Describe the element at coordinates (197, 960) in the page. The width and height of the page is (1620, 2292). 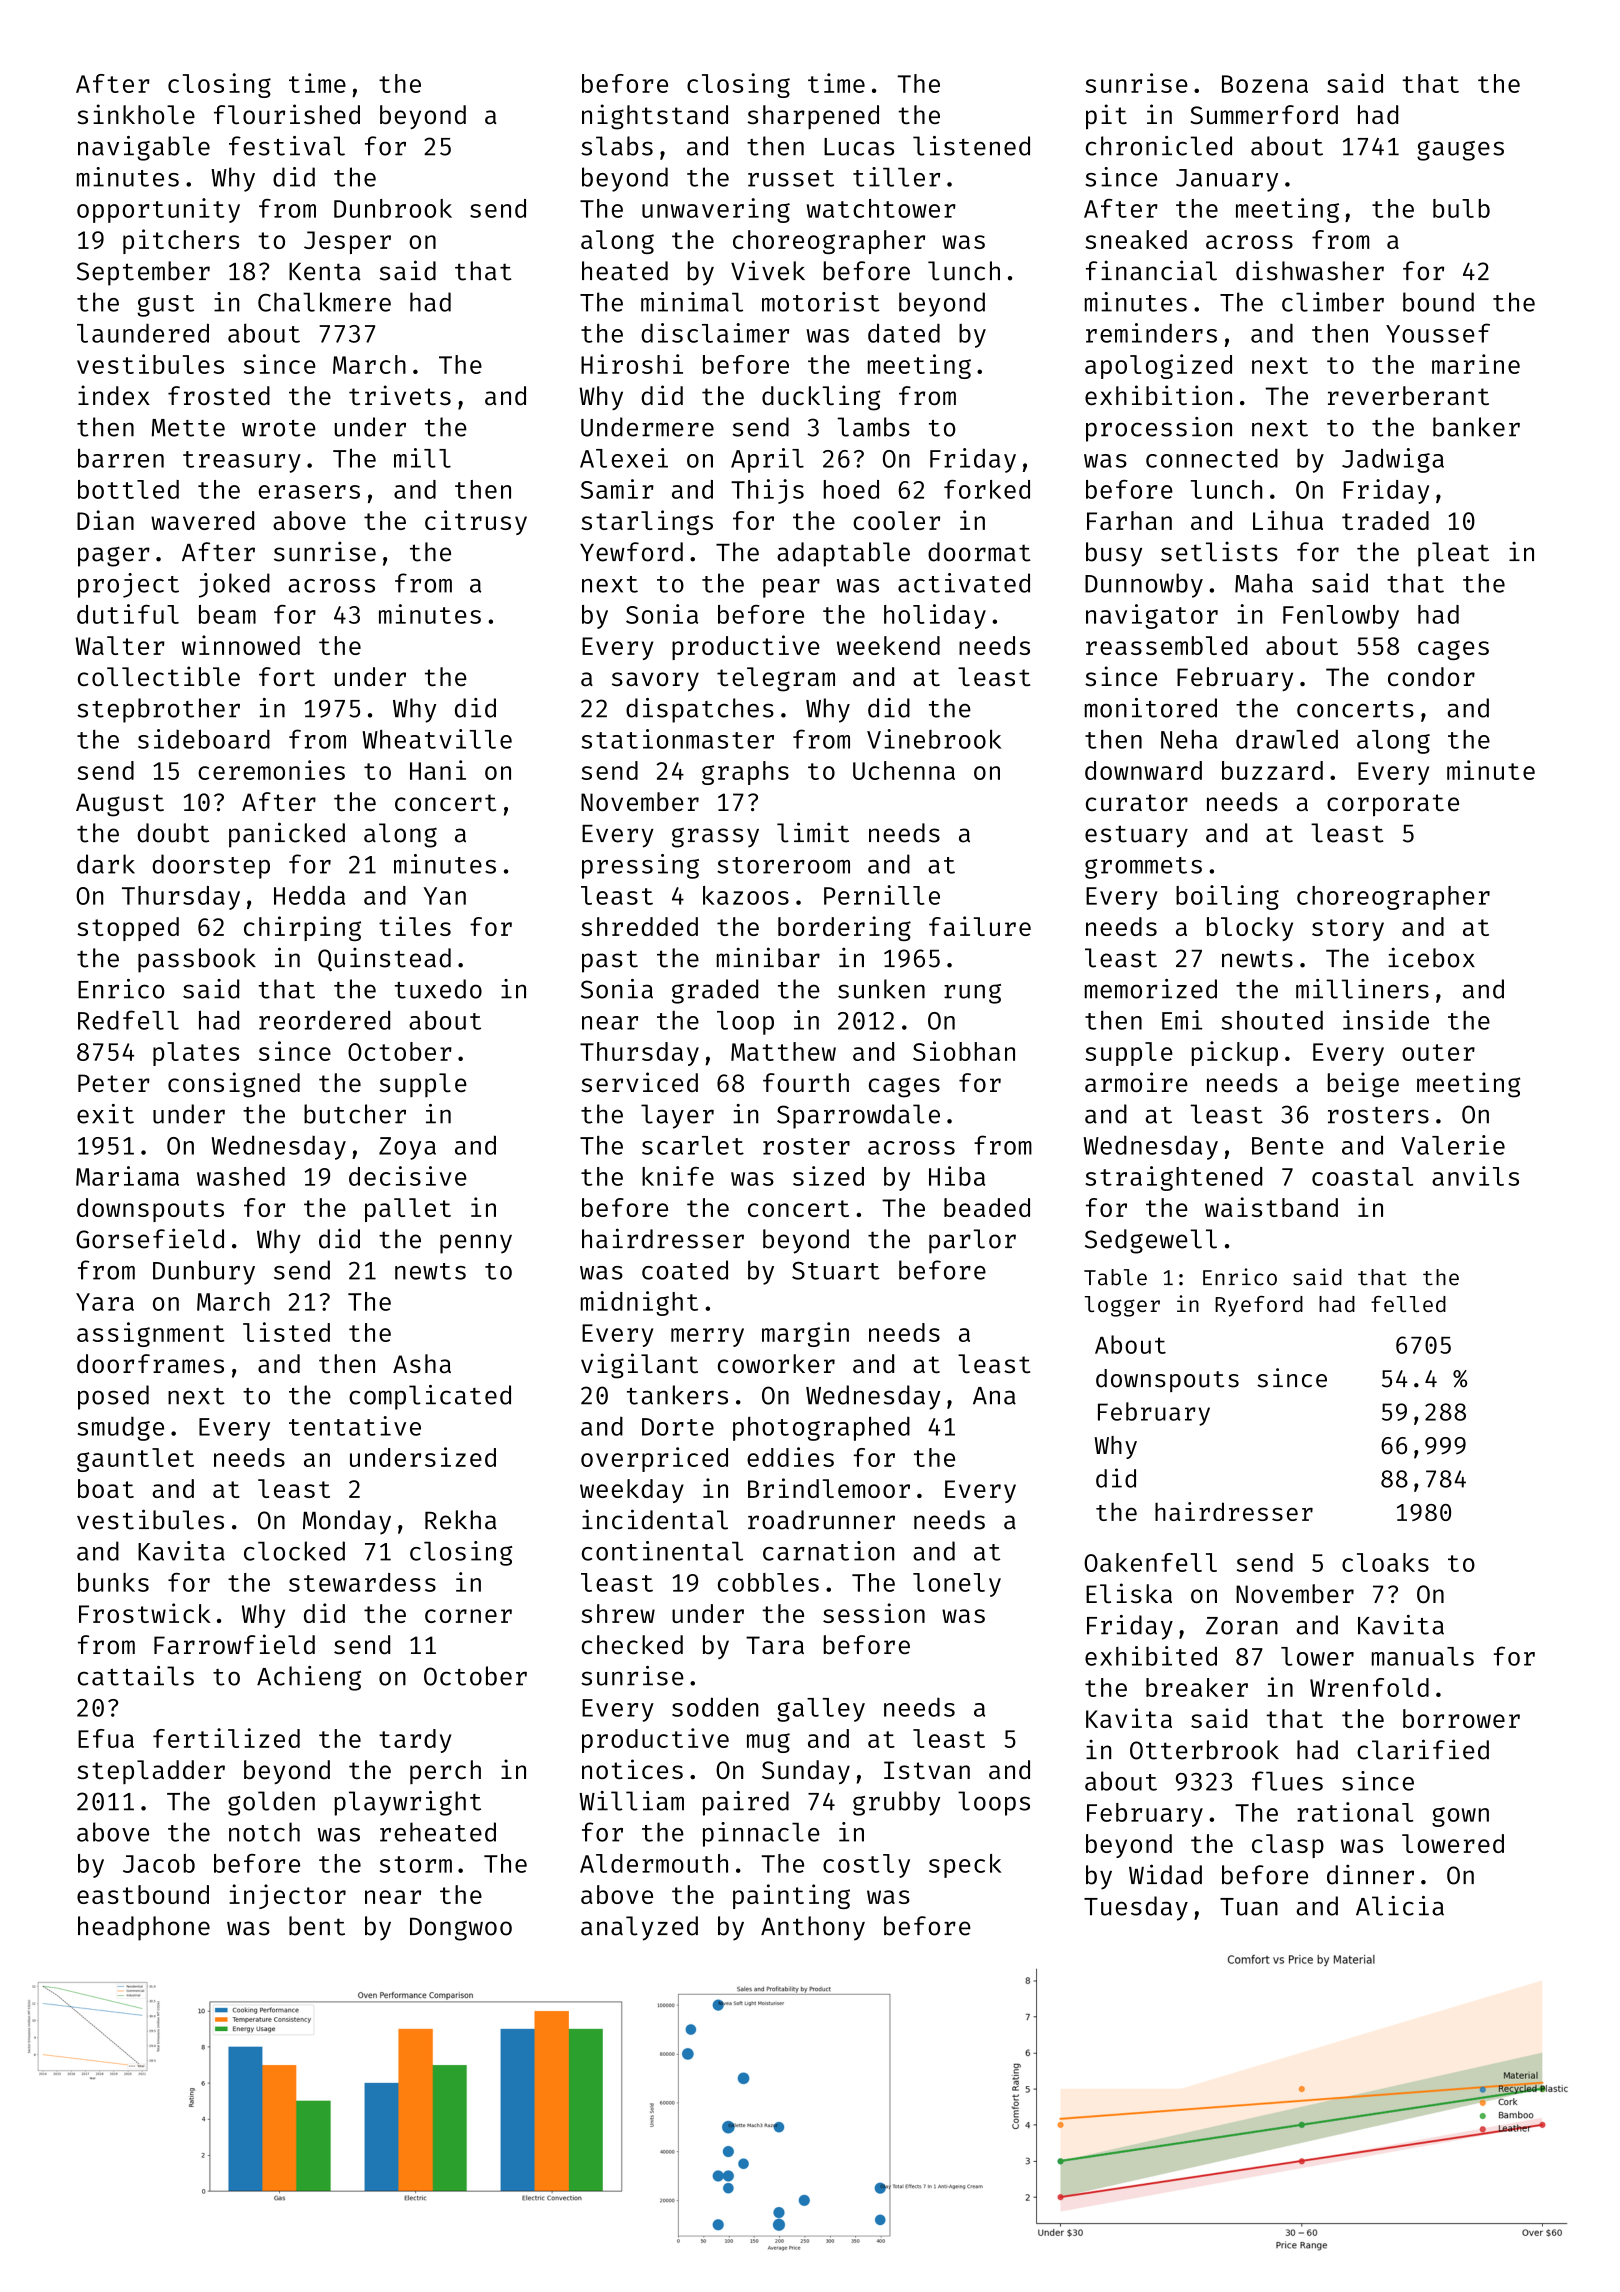
I see `passbook` at that location.
